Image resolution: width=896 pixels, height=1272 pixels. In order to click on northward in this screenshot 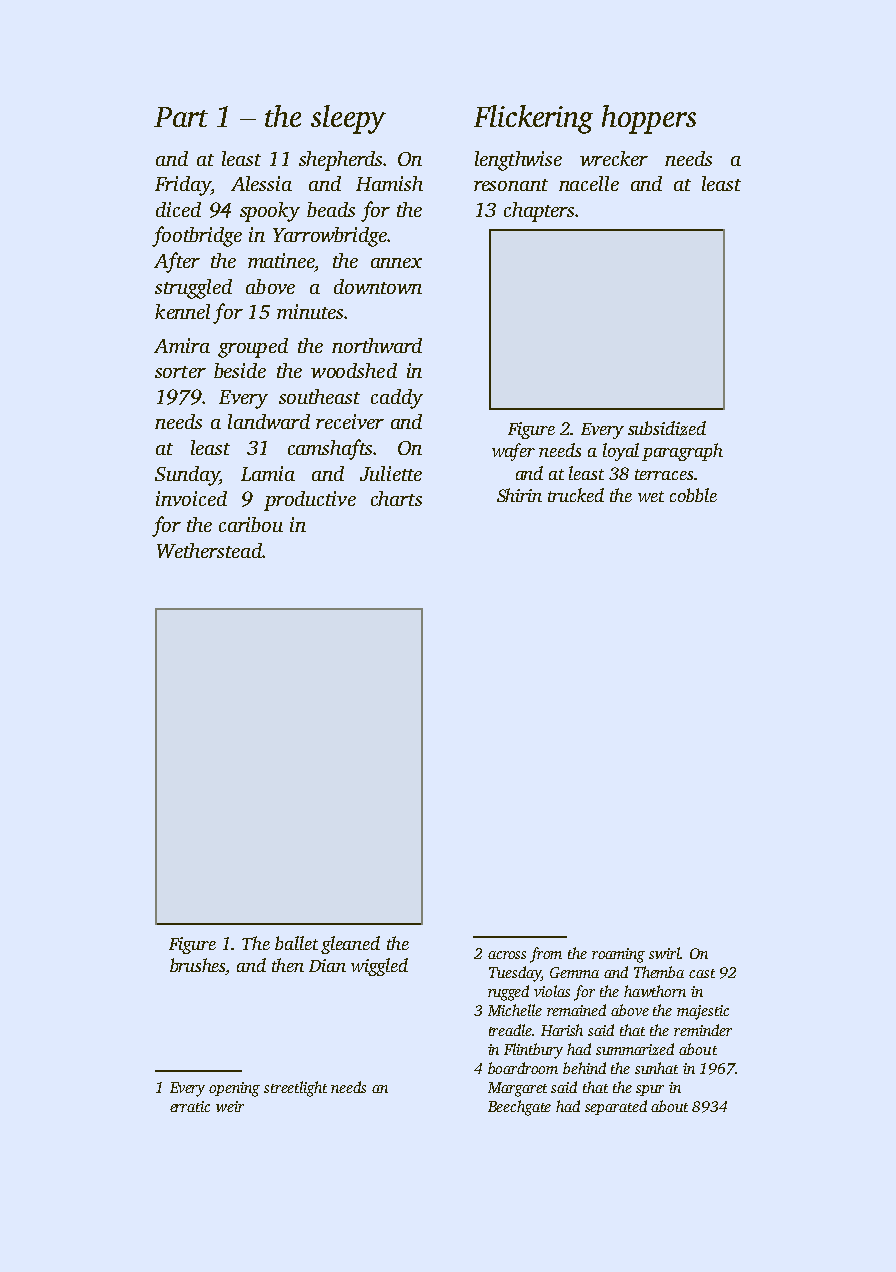, I will do `click(377, 345)`.
